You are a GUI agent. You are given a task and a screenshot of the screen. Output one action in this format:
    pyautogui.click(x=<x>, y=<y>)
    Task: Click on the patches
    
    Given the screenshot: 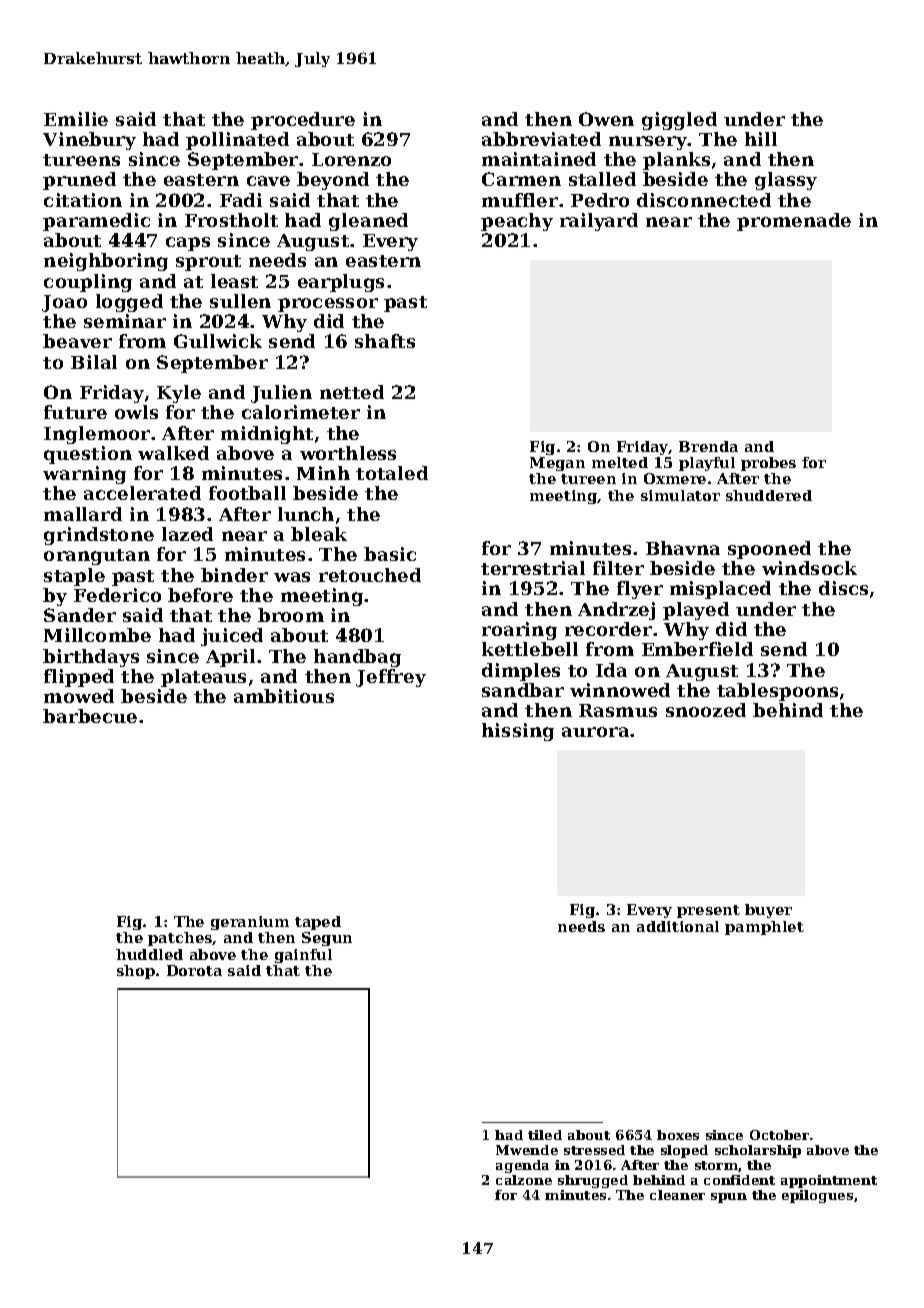 What is the action you would take?
    pyautogui.click(x=180, y=939)
